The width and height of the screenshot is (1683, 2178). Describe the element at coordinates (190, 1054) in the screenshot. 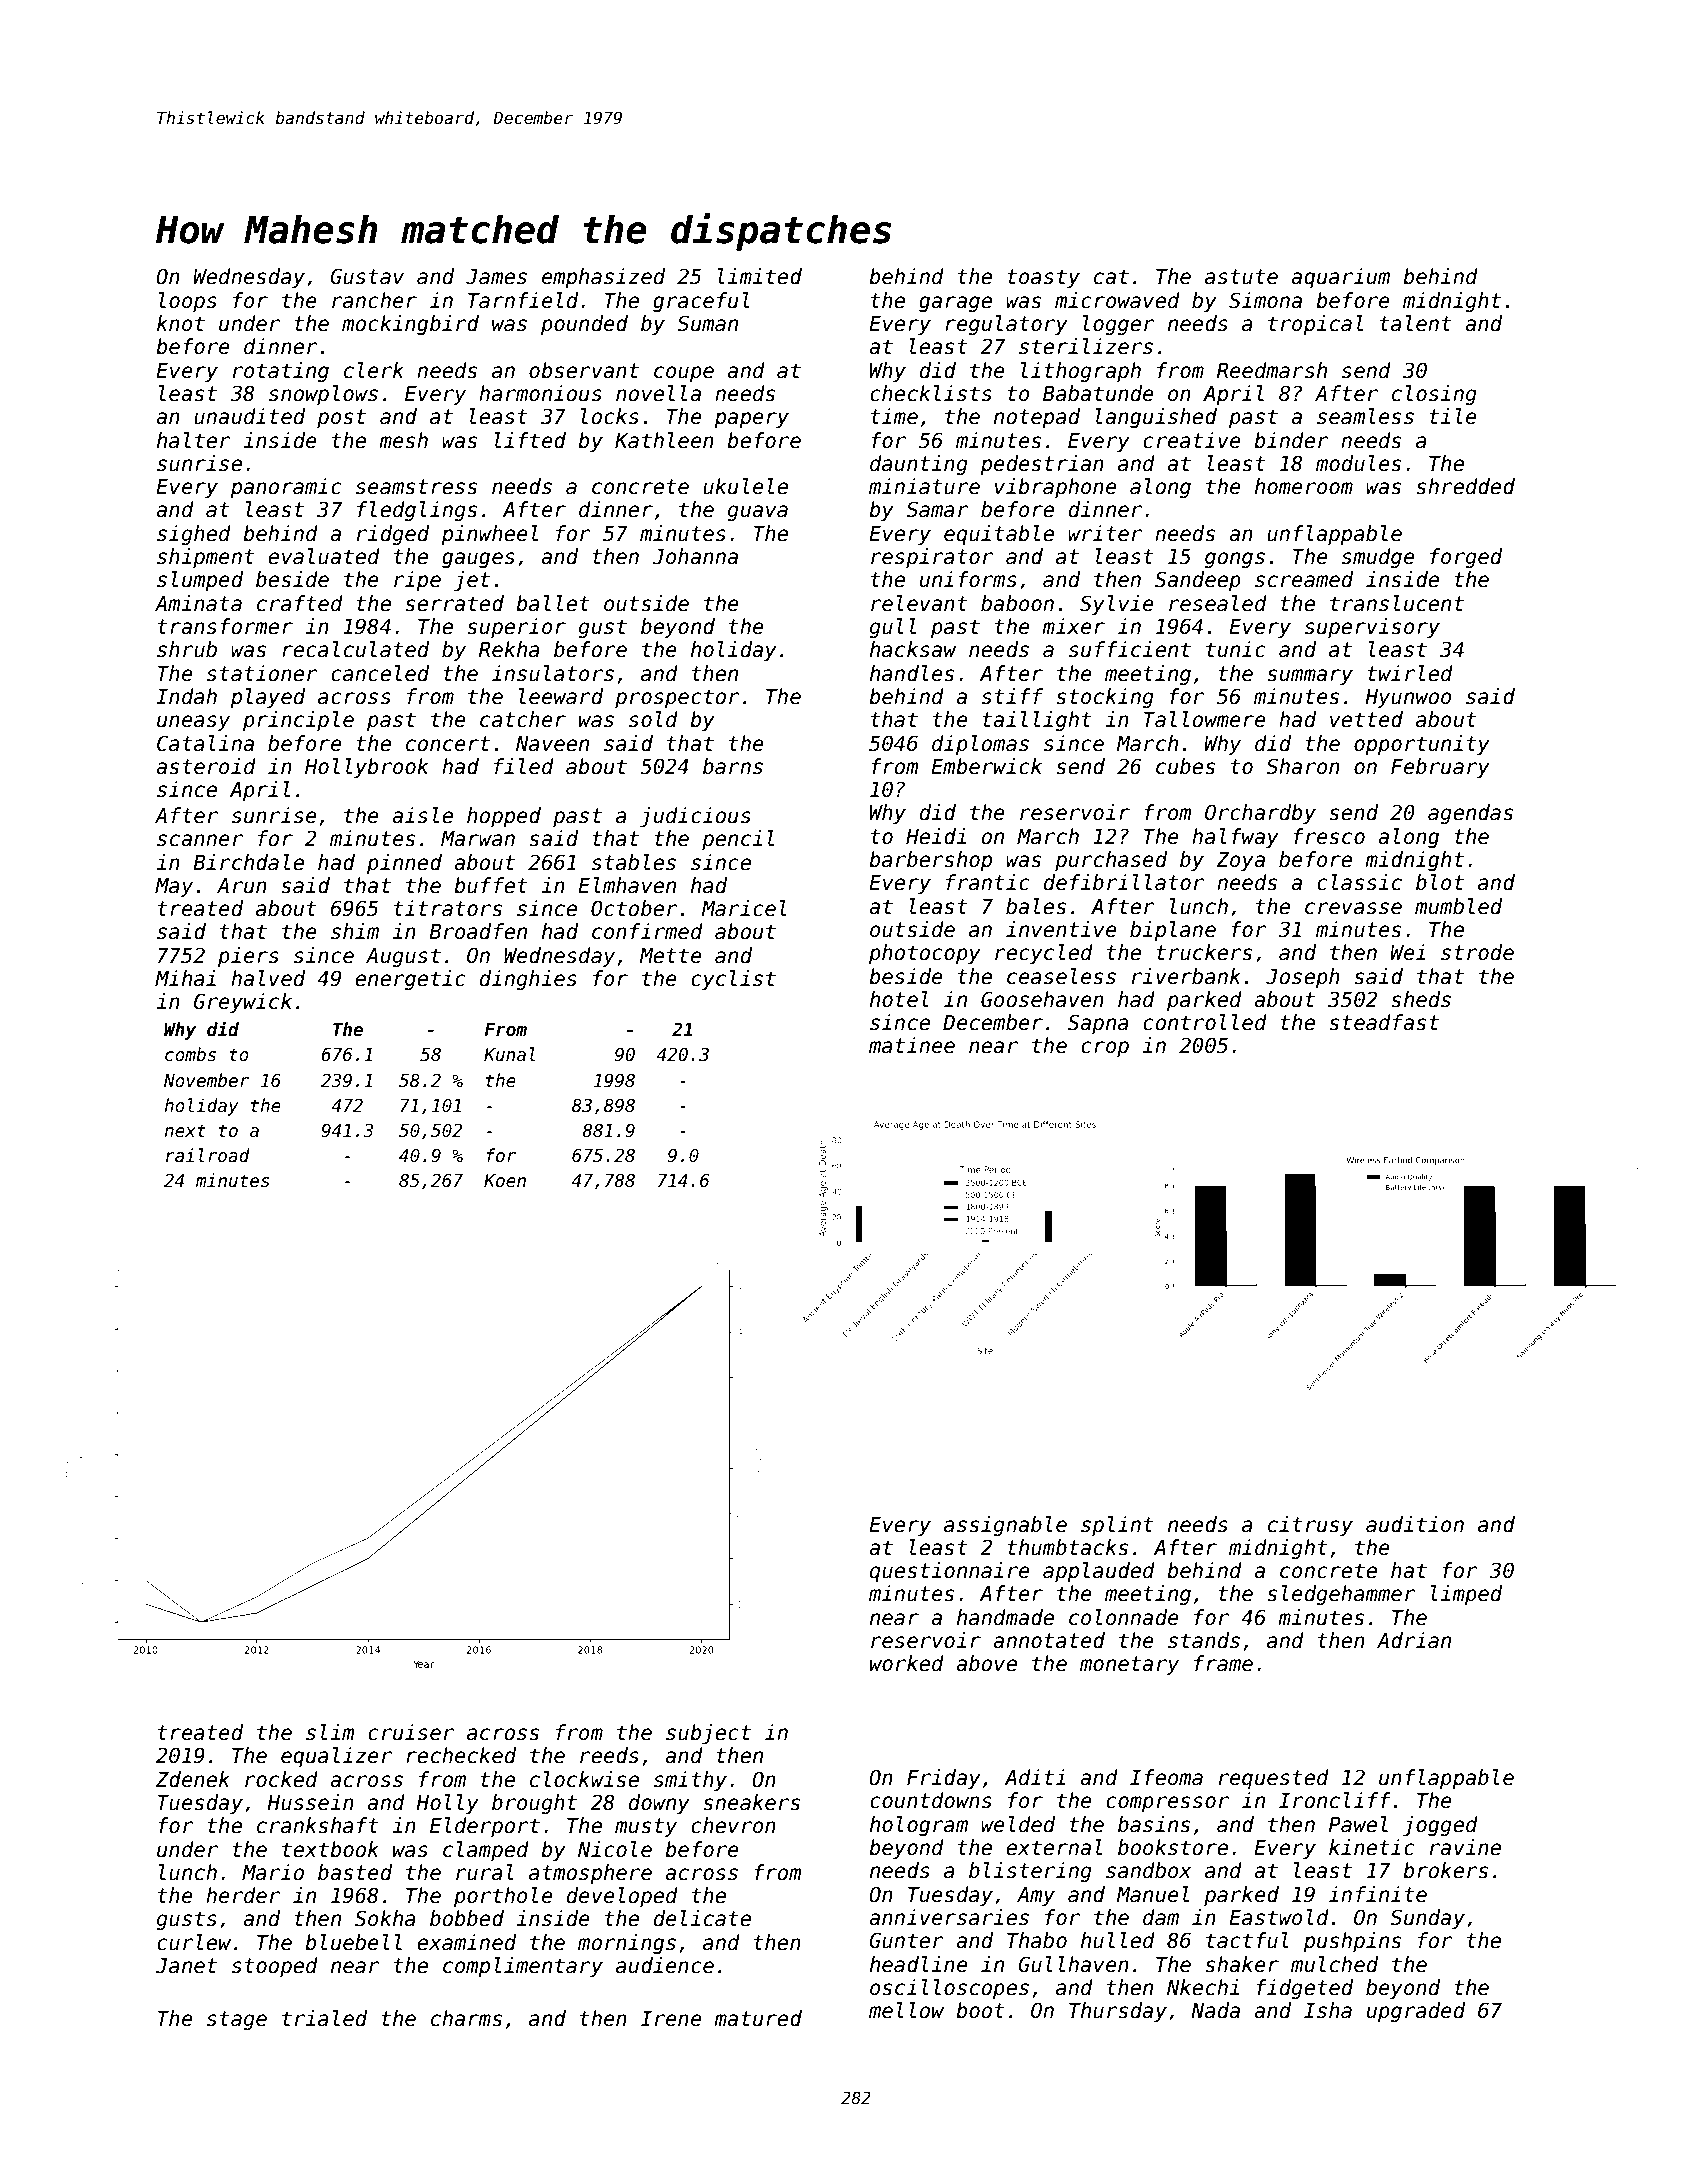

I see `combs` at that location.
